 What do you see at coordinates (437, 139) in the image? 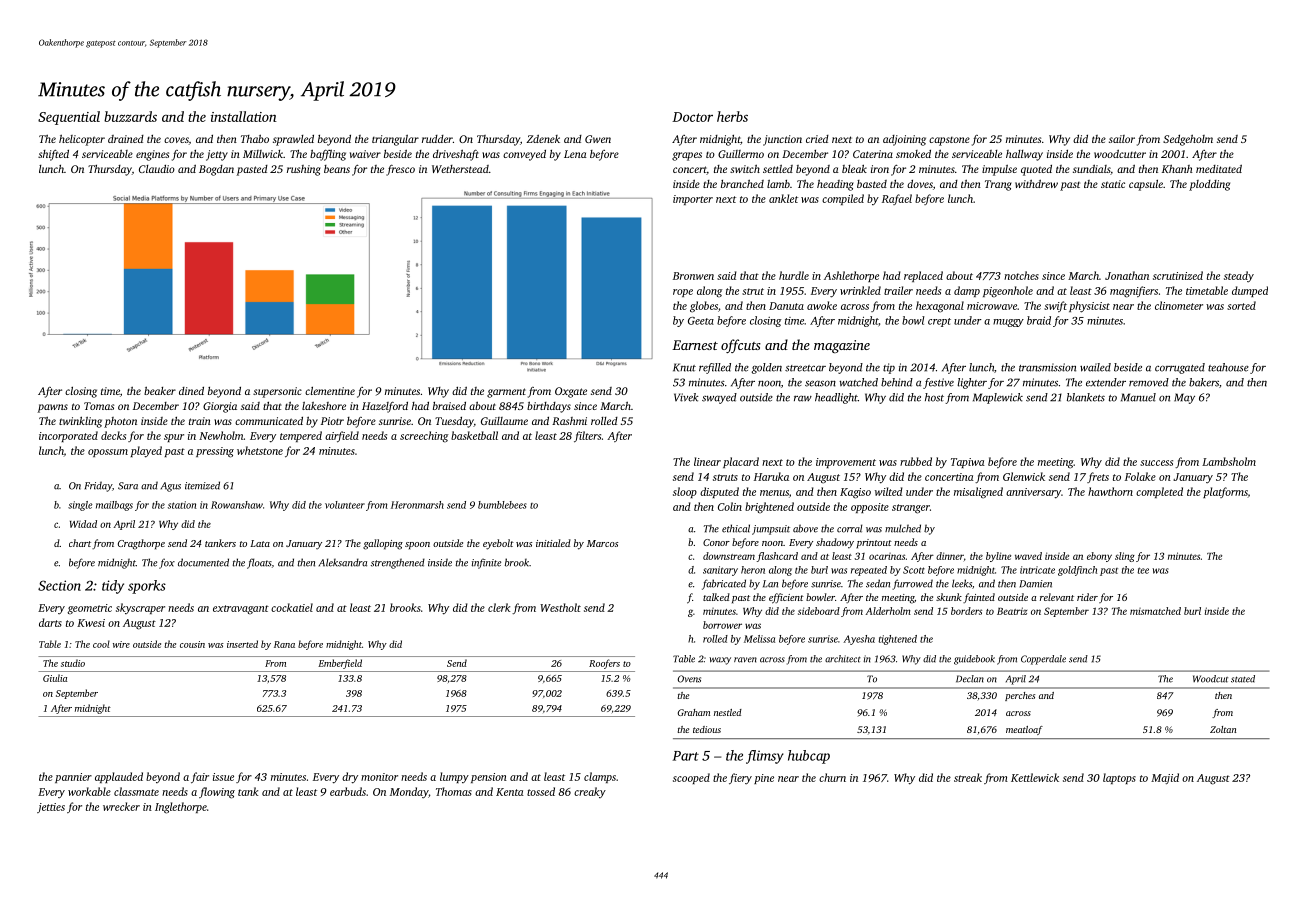
I see `rudder` at bounding box center [437, 139].
